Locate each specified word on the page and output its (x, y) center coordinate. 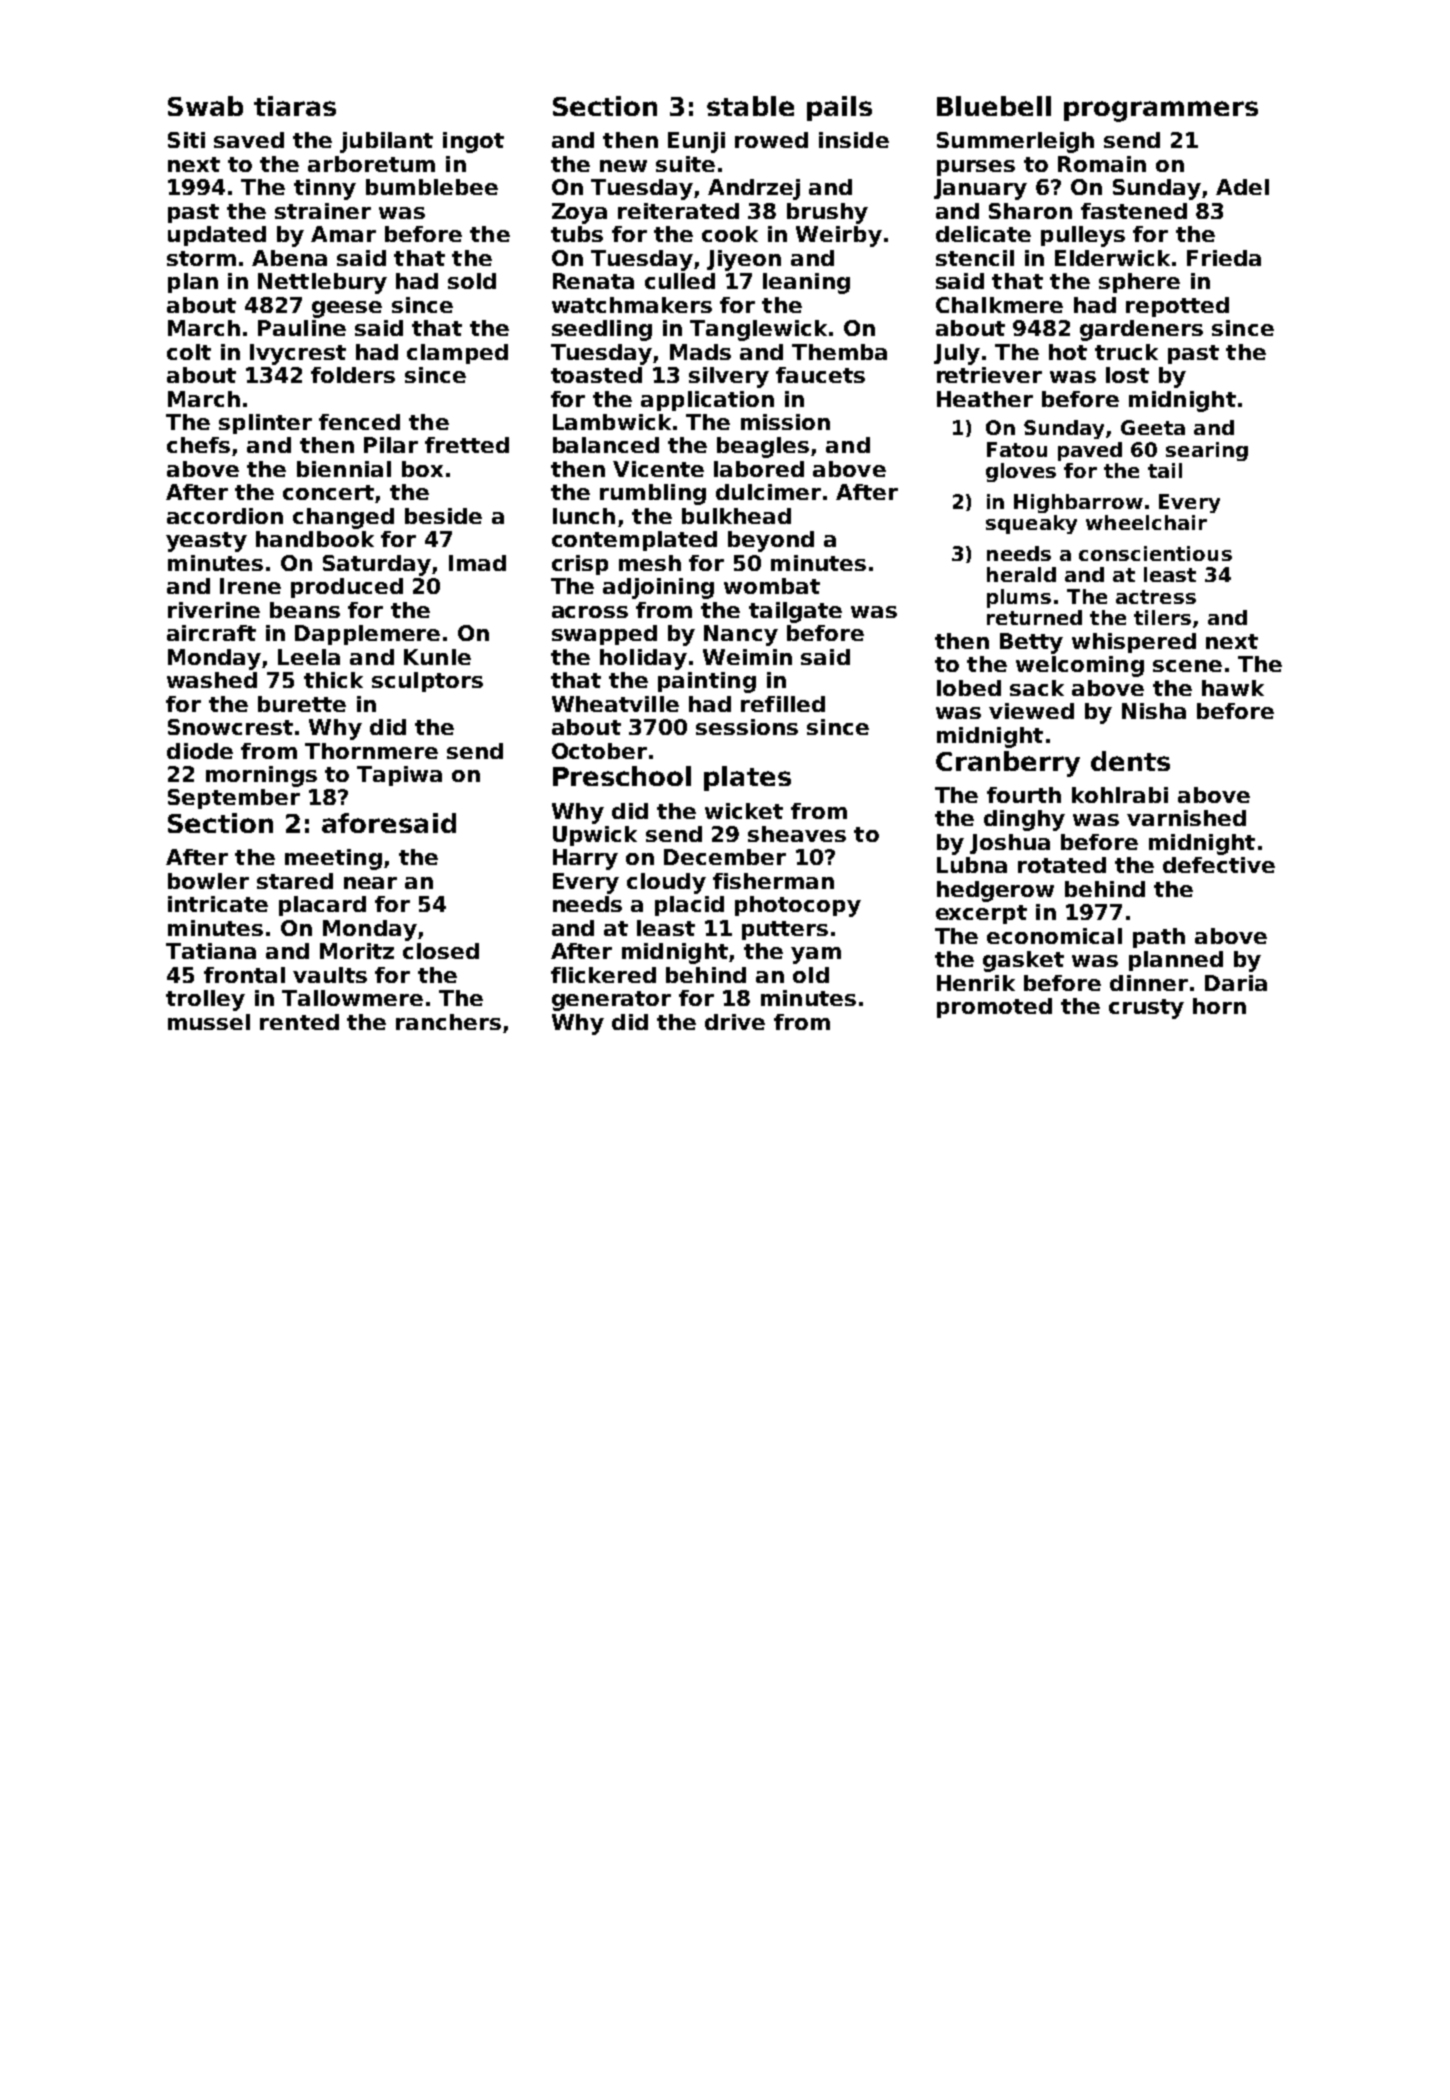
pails (839, 108)
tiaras (295, 106)
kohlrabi (1120, 795)
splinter (265, 424)
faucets (820, 375)
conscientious (1155, 553)
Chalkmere (999, 305)
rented (299, 1022)
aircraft (211, 633)
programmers (1161, 111)
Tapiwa (399, 776)
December (725, 857)
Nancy (741, 635)
